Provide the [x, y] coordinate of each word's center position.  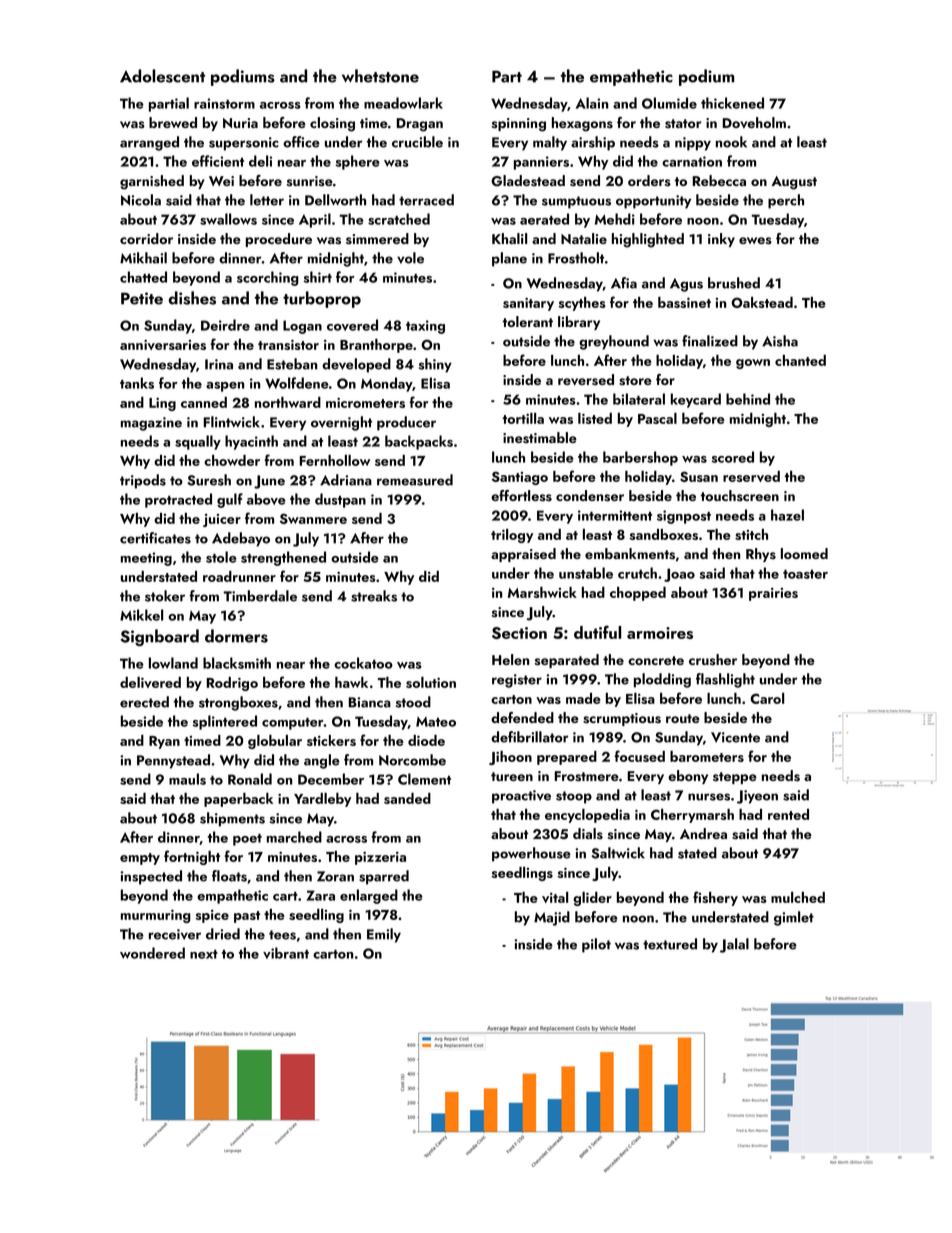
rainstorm [224, 103]
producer [406, 423]
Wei [221, 181]
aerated [544, 219]
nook [731, 142]
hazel [787, 515]
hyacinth [251, 442]
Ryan [164, 742]
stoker [165, 596]
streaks [374, 596]
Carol [767, 698]
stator [683, 124]
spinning [519, 125]
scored [733, 457]
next [204, 954]
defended [522, 717]
